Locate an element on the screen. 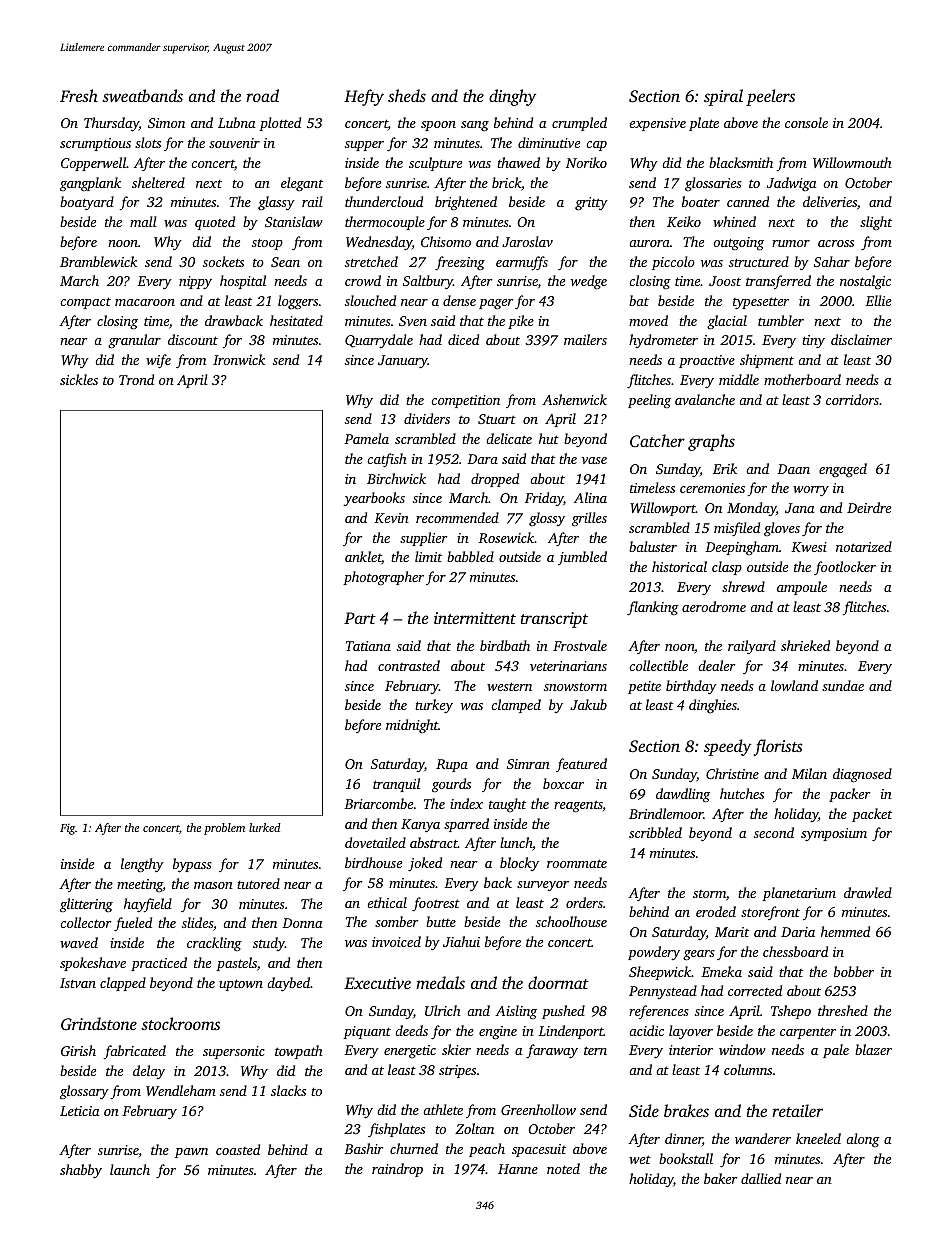 The width and height of the screenshot is (952, 1233). disclaimer is located at coordinates (861, 339).
